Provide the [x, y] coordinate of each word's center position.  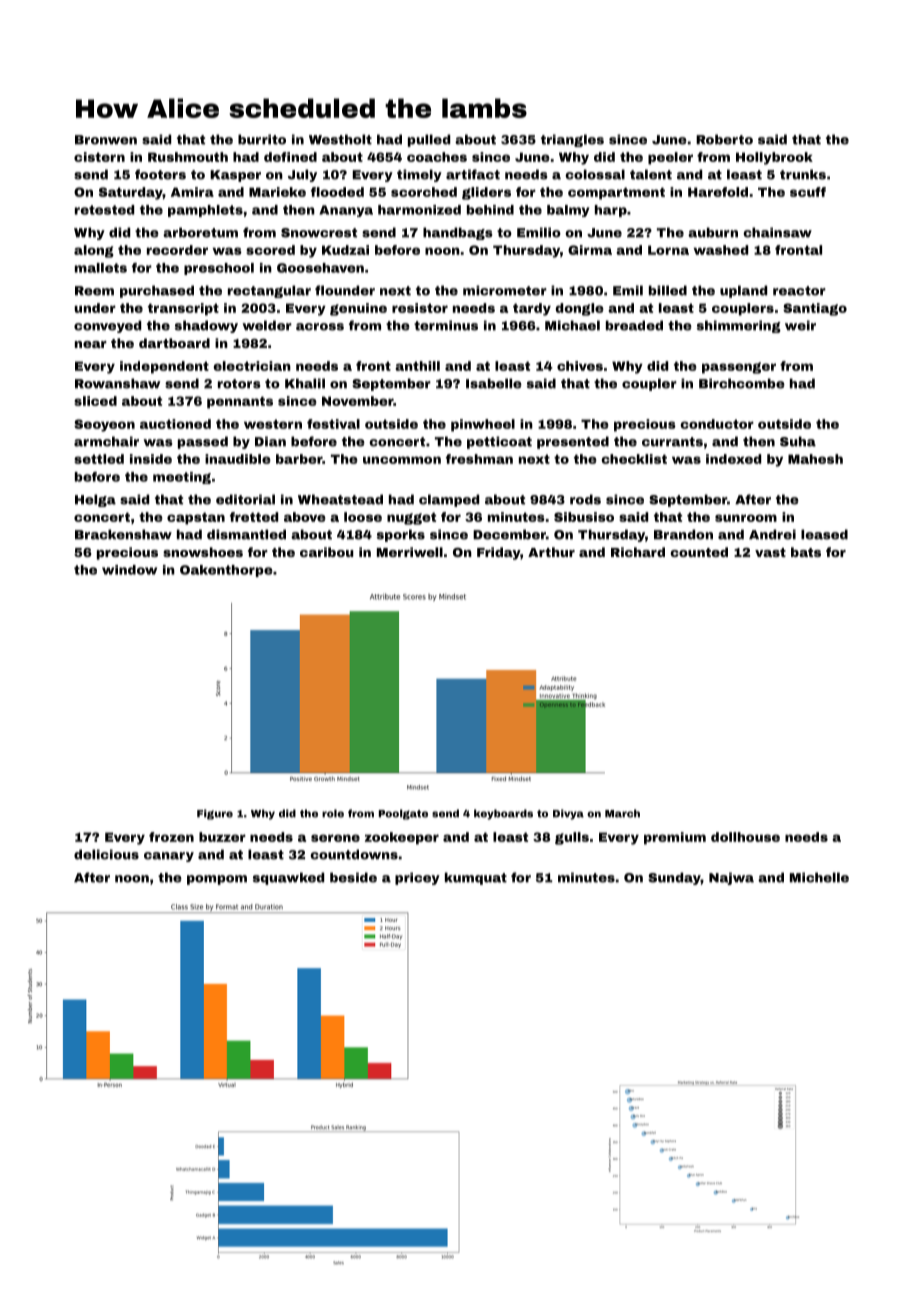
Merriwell [410, 552]
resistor [420, 308]
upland [743, 291]
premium [675, 838]
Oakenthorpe [226, 571]
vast [770, 552]
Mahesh [815, 459]
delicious [106, 854]
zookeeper [402, 838]
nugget [411, 518]
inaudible [238, 459]
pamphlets [205, 211]
